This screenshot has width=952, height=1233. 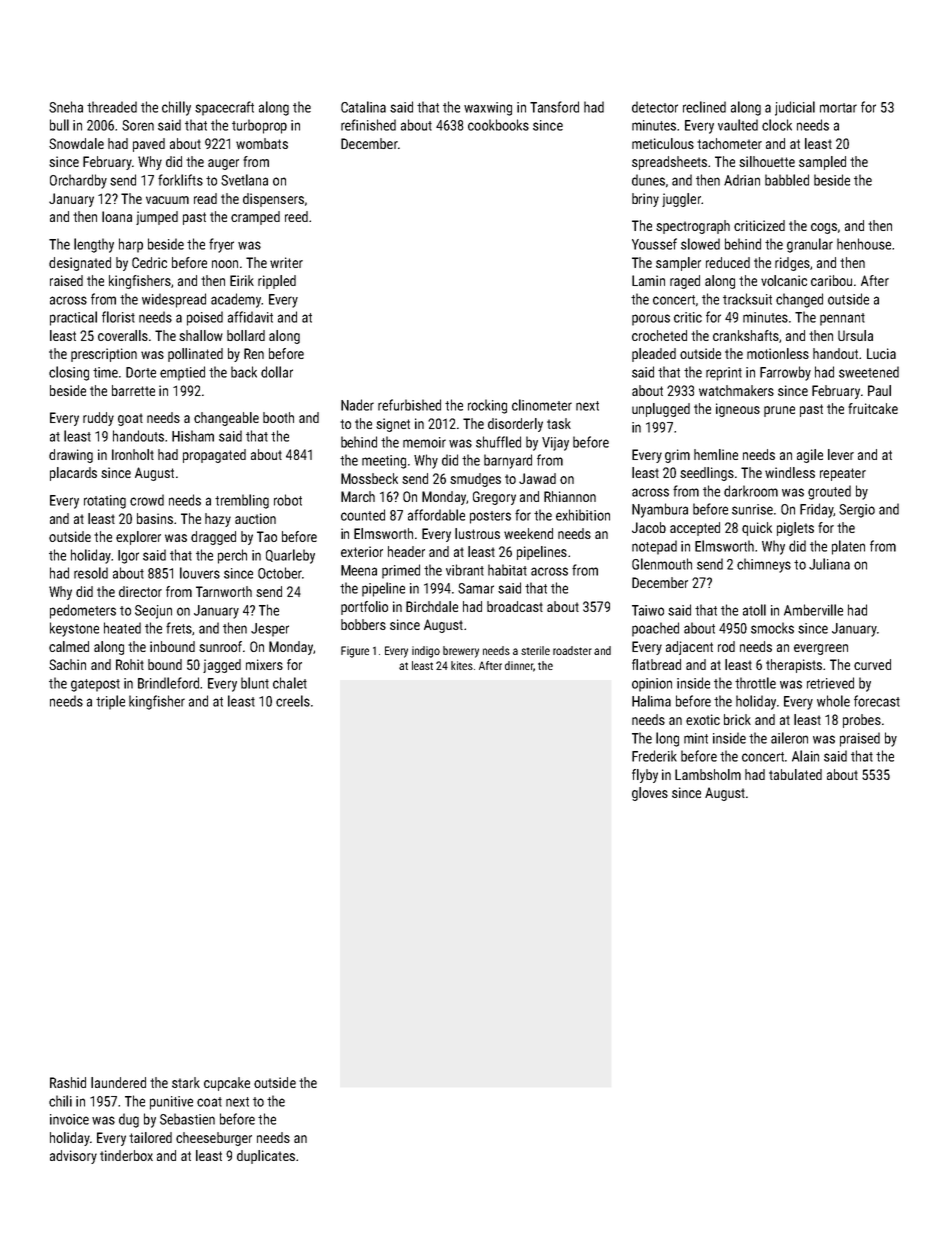 I want to click on dunes, so click(x=648, y=180).
